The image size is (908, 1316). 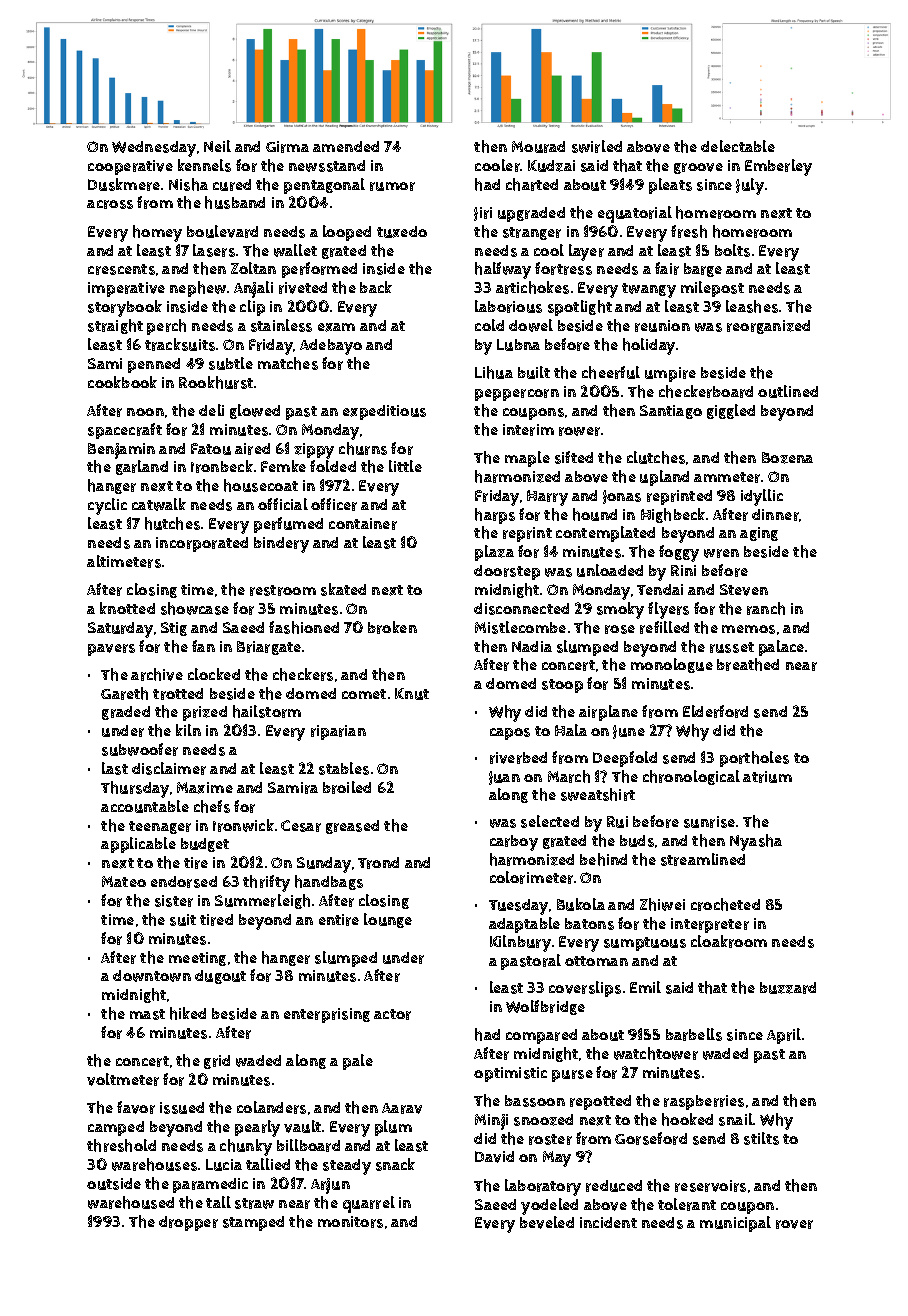 What do you see at coordinates (124, 184) in the screenshot?
I see `Duskmere` at bounding box center [124, 184].
